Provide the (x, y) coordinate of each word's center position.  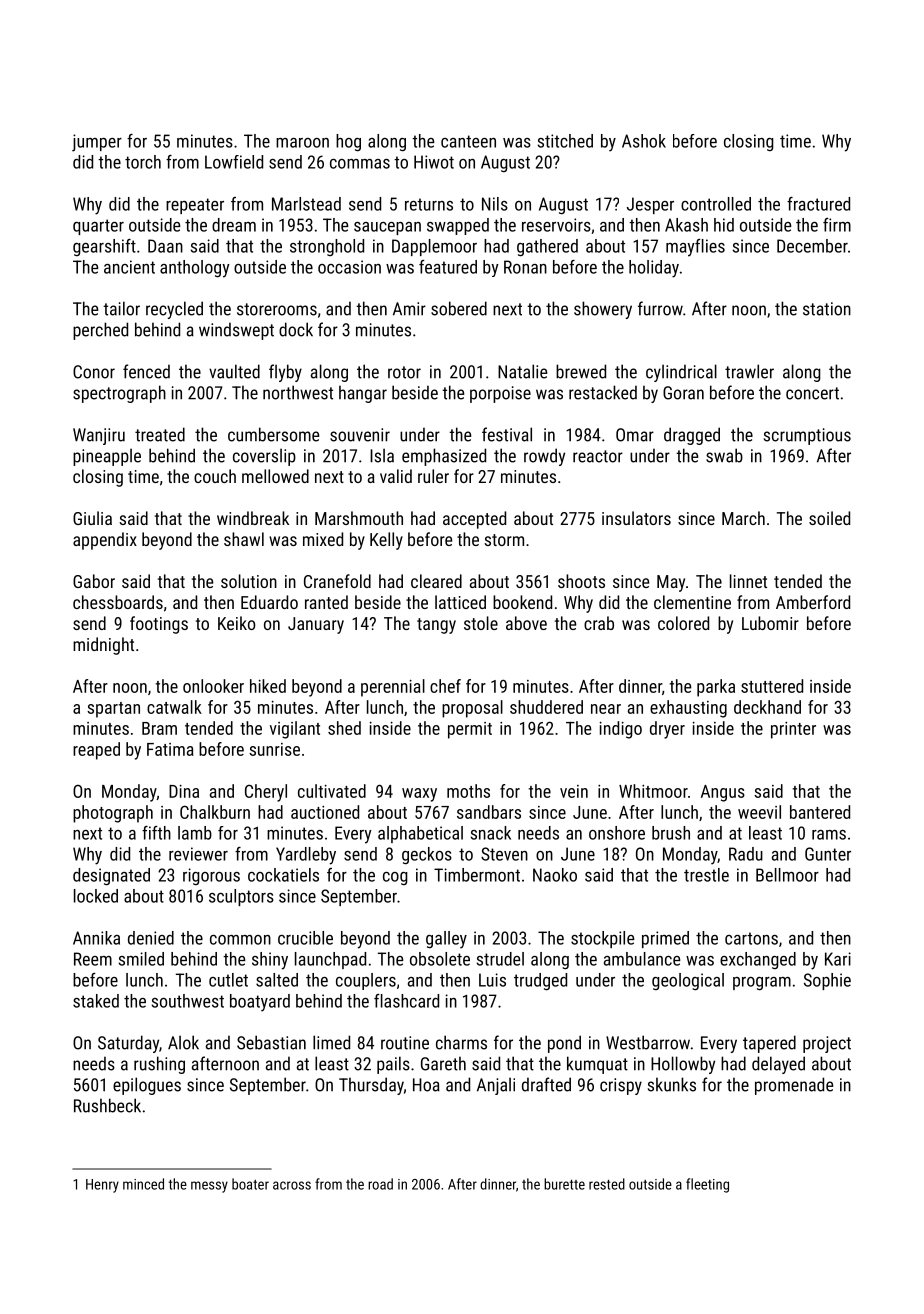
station (827, 309)
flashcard (406, 1001)
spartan (113, 710)
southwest (188, 1001)
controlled (716, 204)
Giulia (92, 518)
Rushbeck (107, 1105)
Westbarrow (648, 1042)
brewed (581, 371)
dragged (692, 436)
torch (143, 162)
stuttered (772, 686)
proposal (472, 709)
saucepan (387, 228)
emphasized (444, 457)
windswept (236, 331)
